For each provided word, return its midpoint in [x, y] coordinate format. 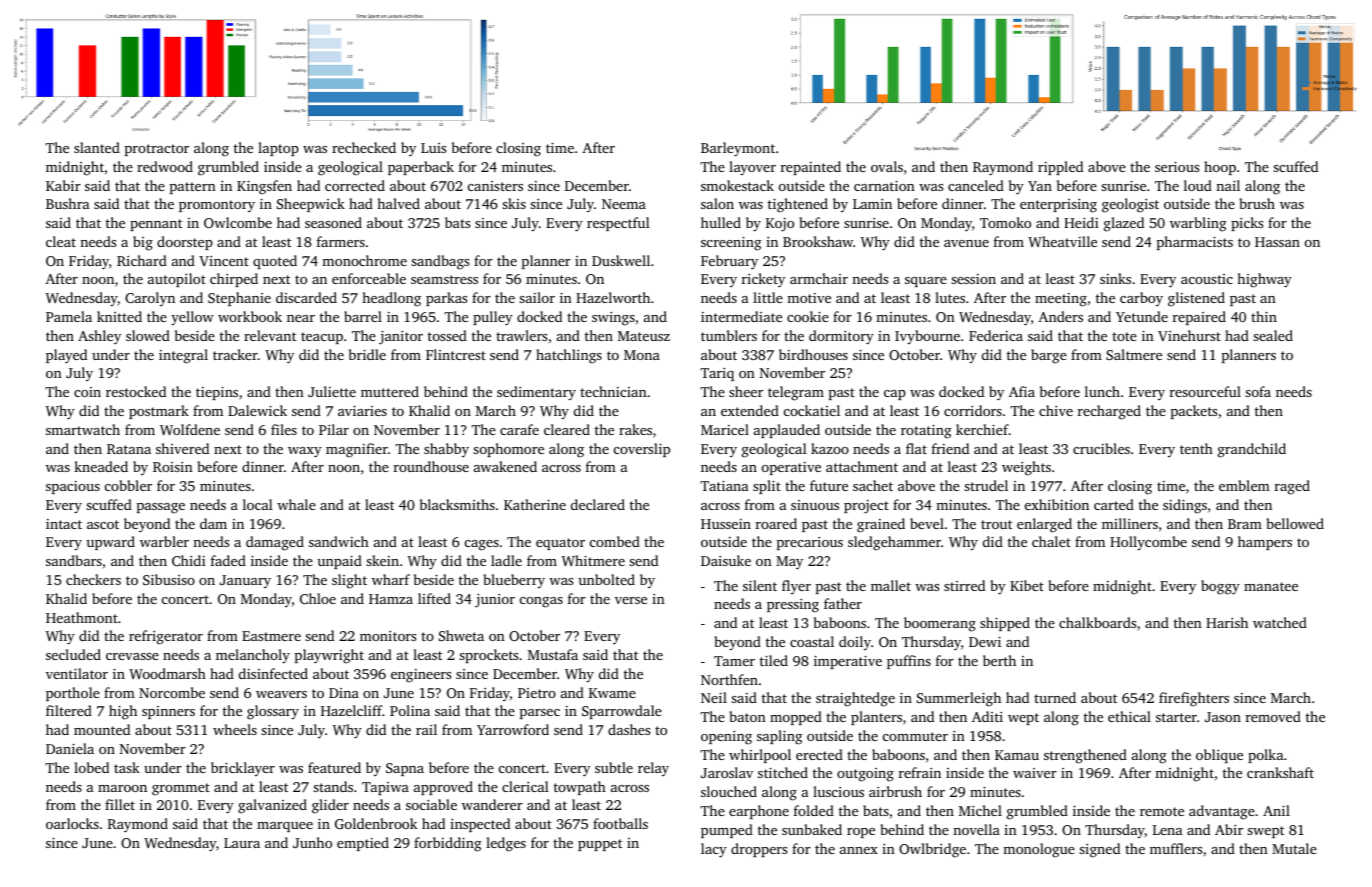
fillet [120, 804]
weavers [281, 694]
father [843, 603]
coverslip [642, 450]
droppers [759, 850]
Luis [433, 148]
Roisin [173, 467]
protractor [157, 150]
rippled [1060, 168]
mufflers [1176, 848]
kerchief [982, 429]
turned [1055, 697]
